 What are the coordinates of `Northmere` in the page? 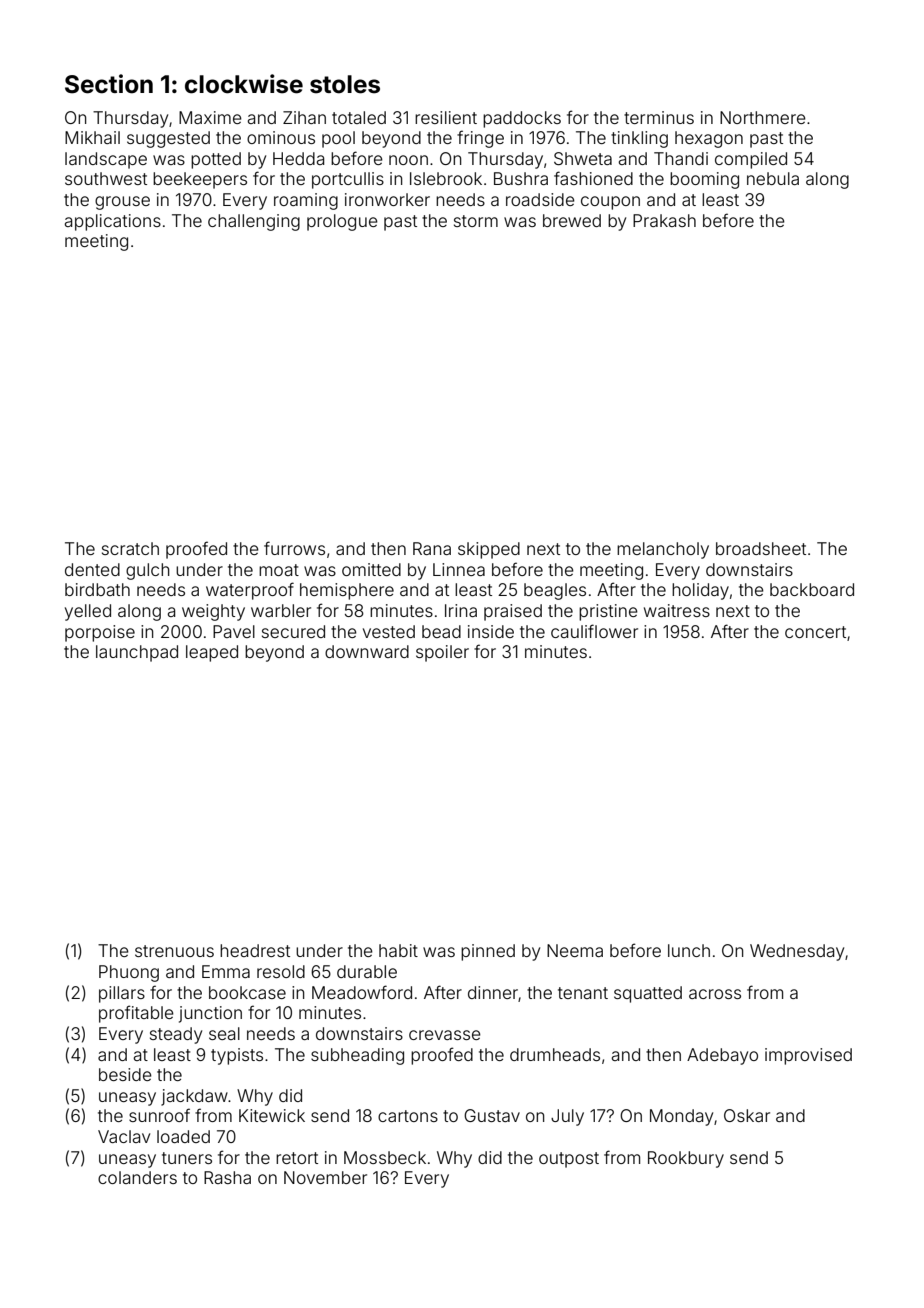 It's located at (763, 117).
